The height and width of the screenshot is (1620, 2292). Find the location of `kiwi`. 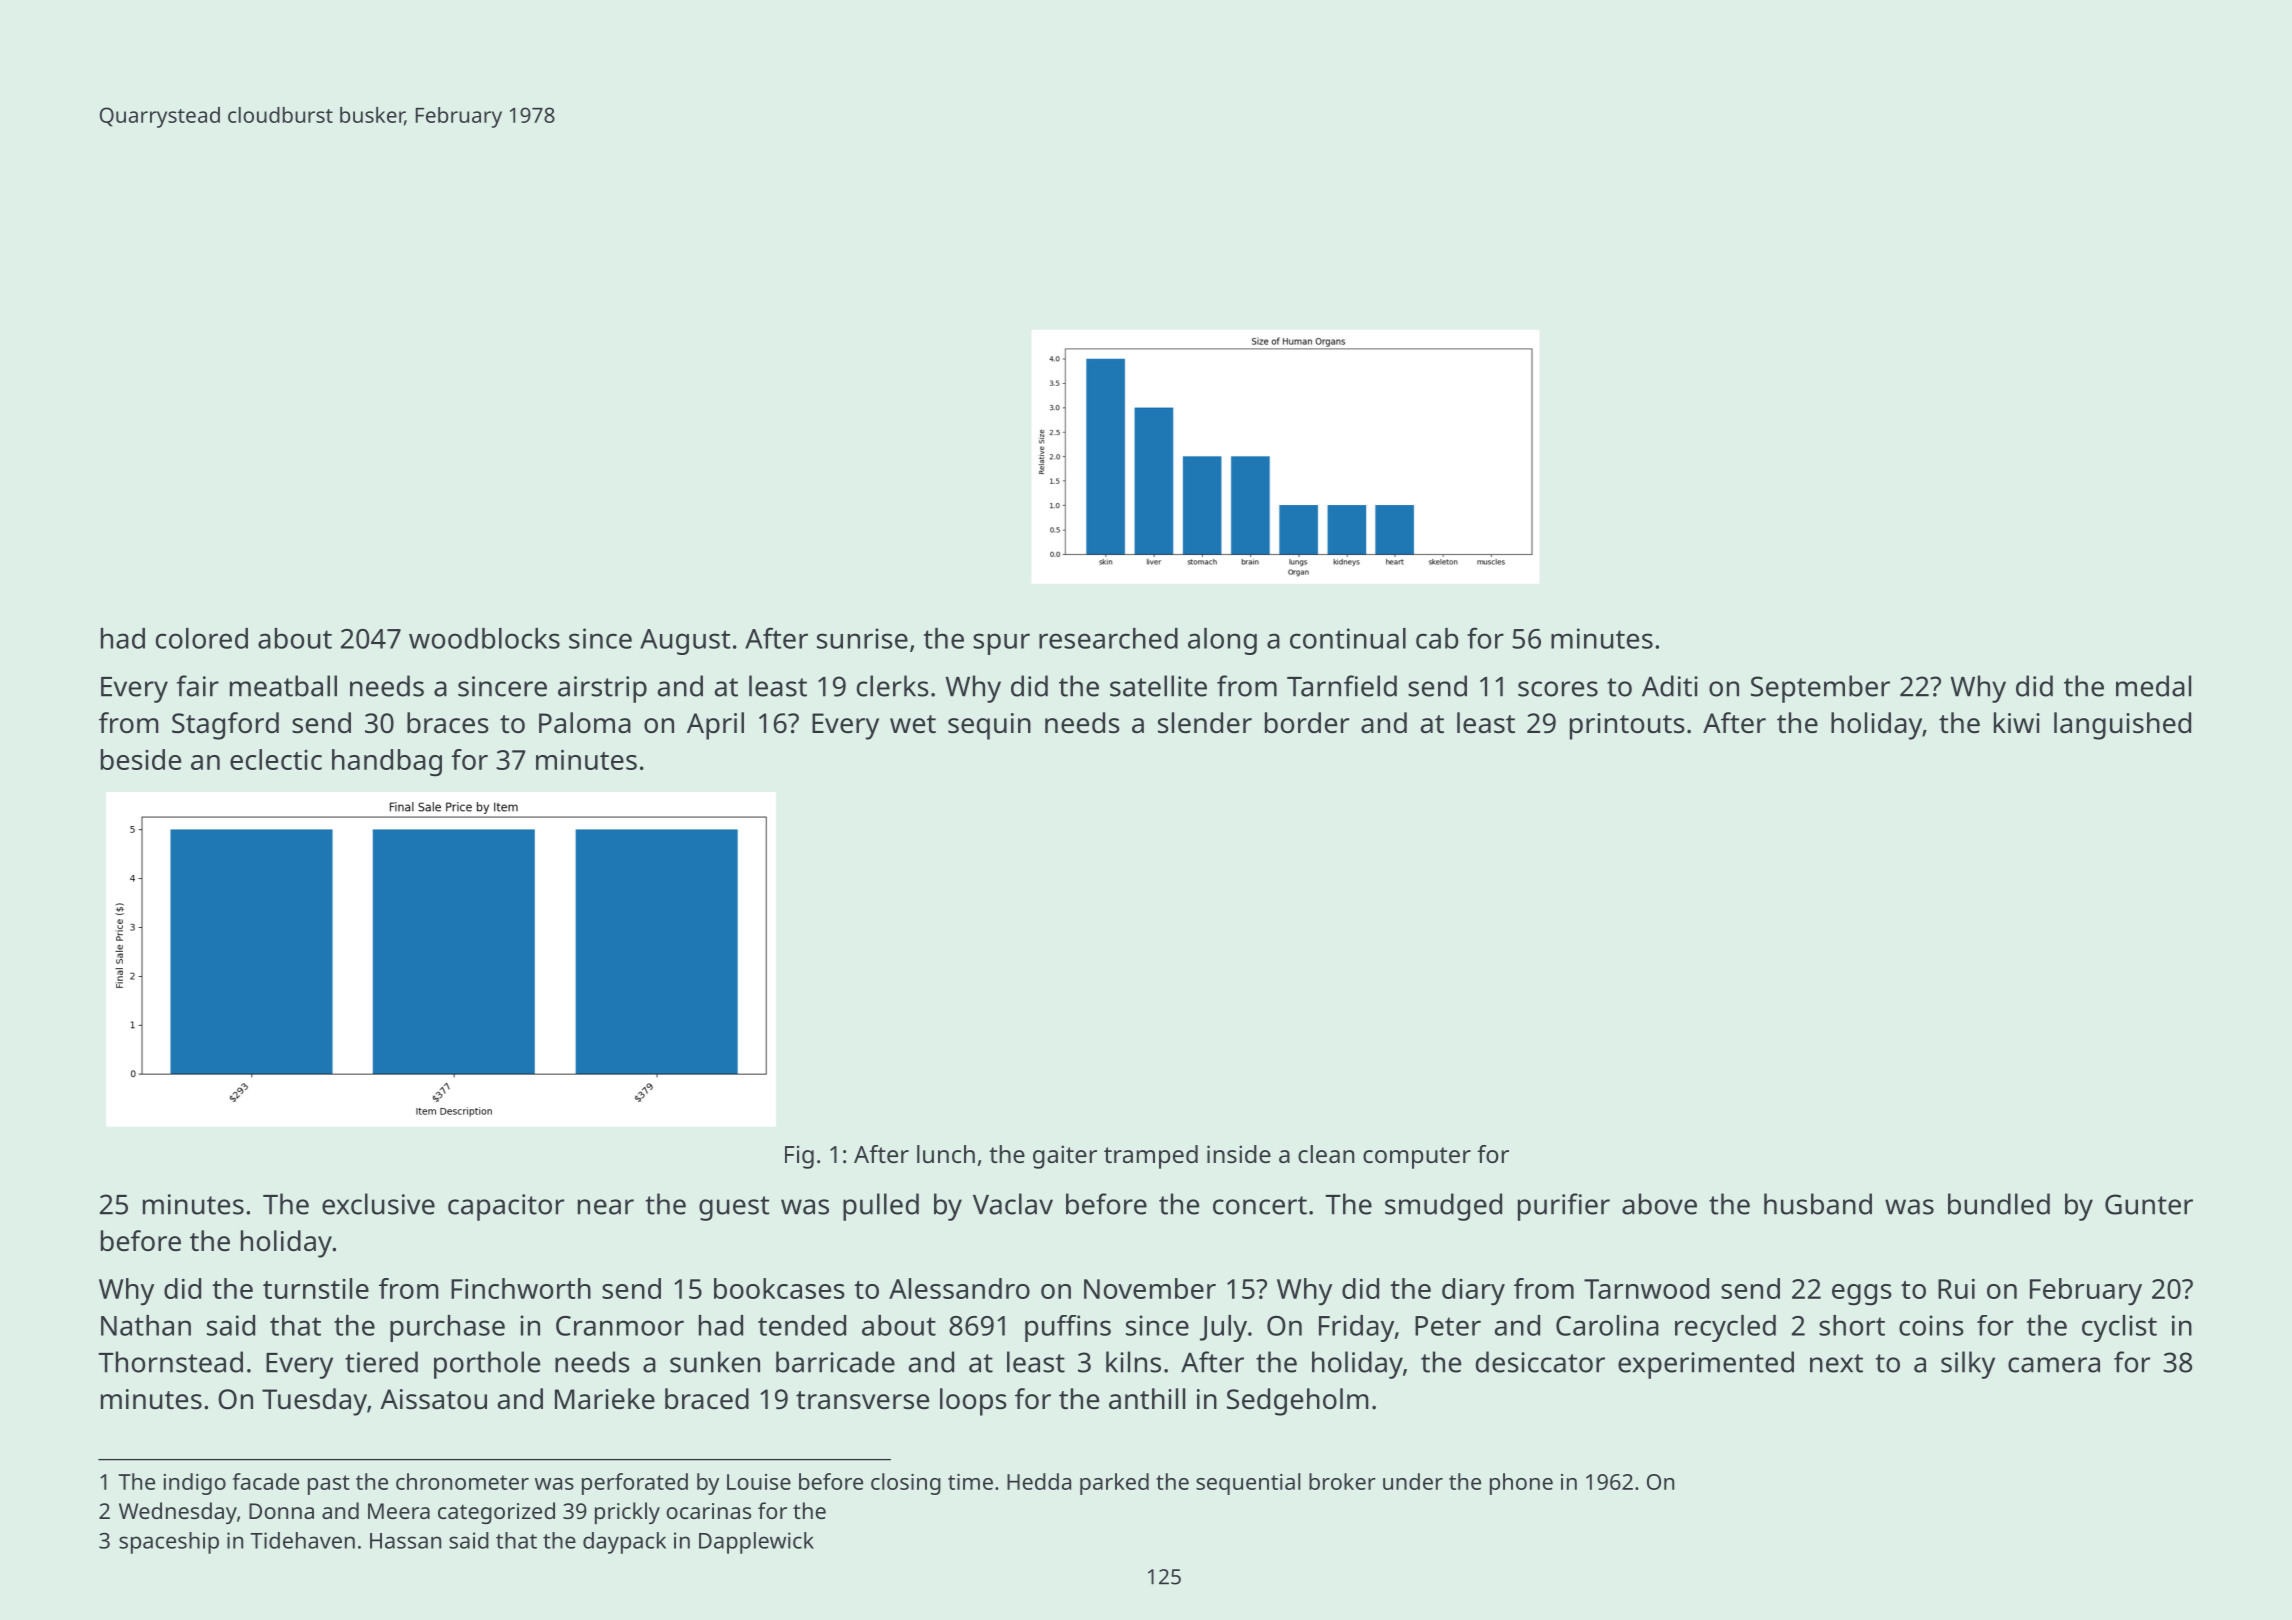

kiwi is located at coordinates (2017, 722).
